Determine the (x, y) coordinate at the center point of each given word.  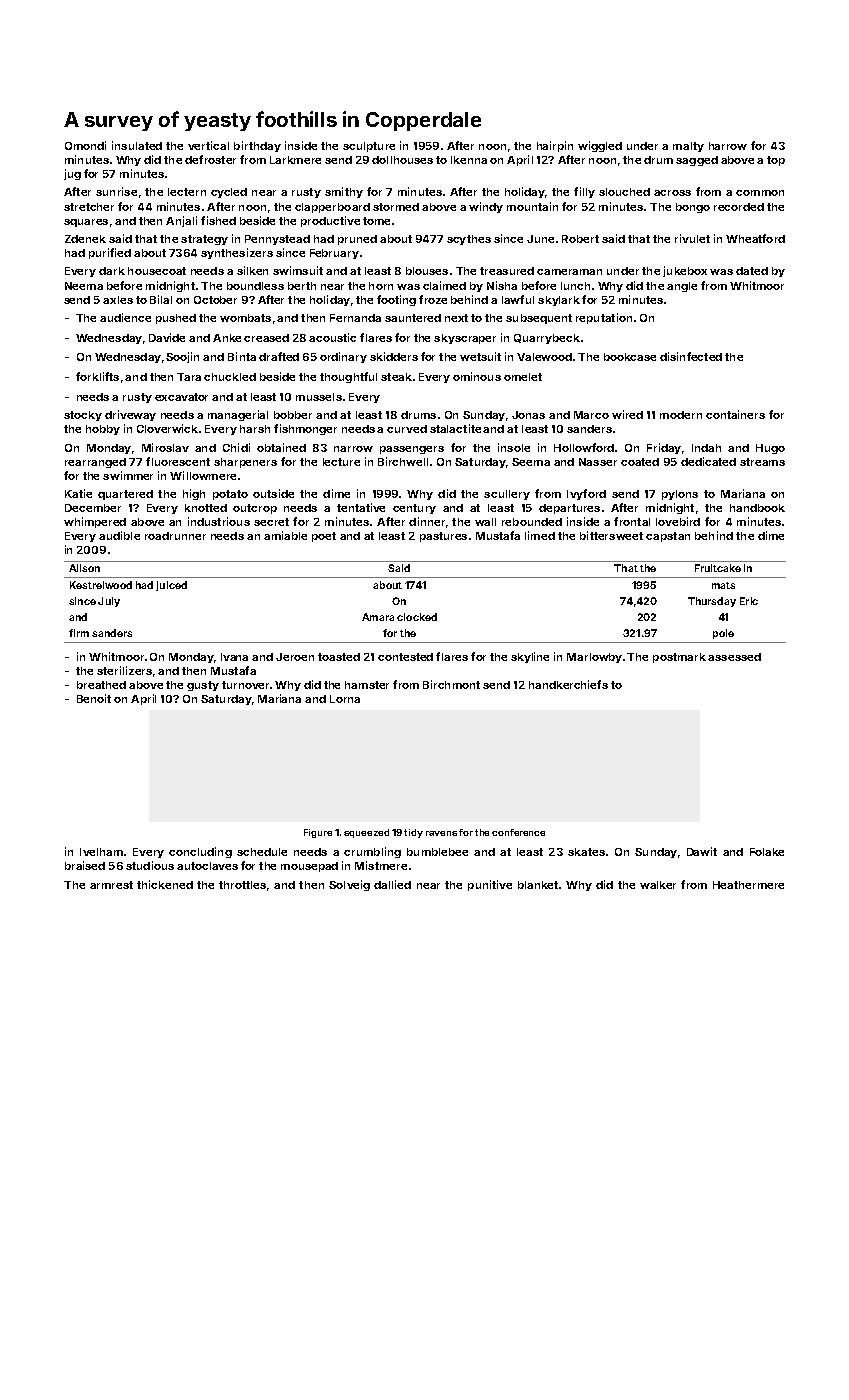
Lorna (345, 699)
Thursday (712, 602)
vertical (208, 145)
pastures (443, 537)
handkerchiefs (568, 684)
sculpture (369, 147)
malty (688, 147)
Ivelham (101, 852)
